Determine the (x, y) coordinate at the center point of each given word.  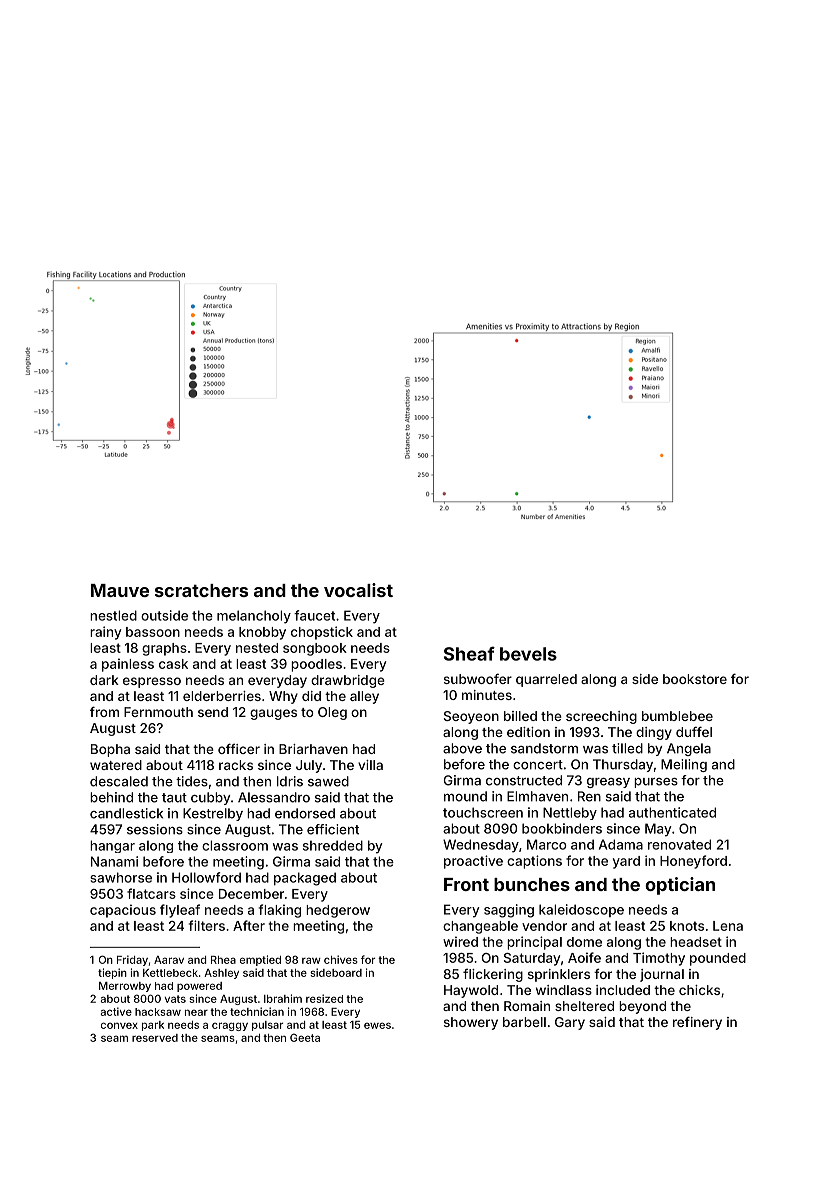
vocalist (358, 590)
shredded (333, 845)
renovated (679, 844)
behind (111, 797)
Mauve (120, 590)
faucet (314, 615)
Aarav (169, 960)
